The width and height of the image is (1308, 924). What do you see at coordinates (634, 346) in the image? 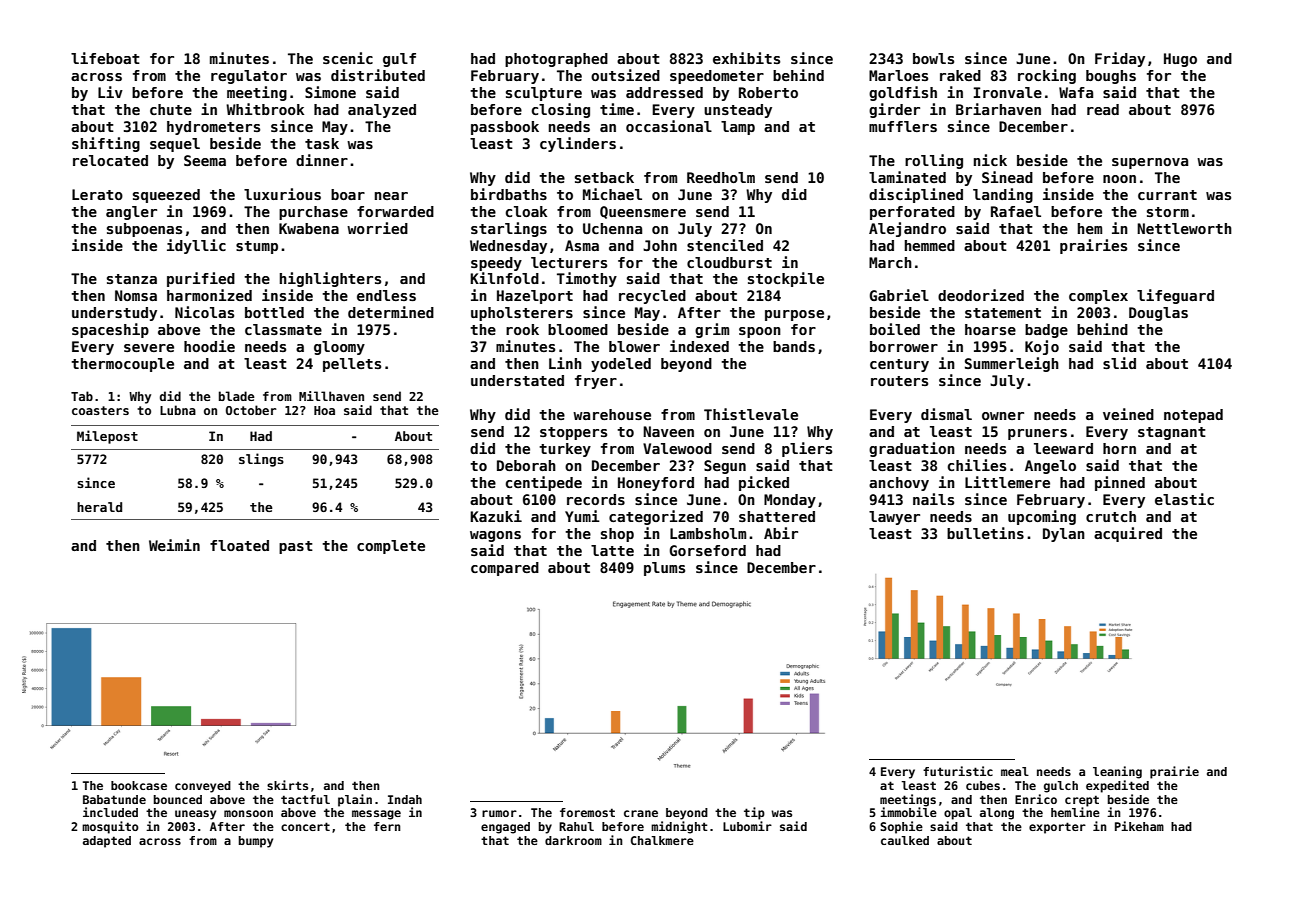
I see `blower` at bounding box center [634, 346].
